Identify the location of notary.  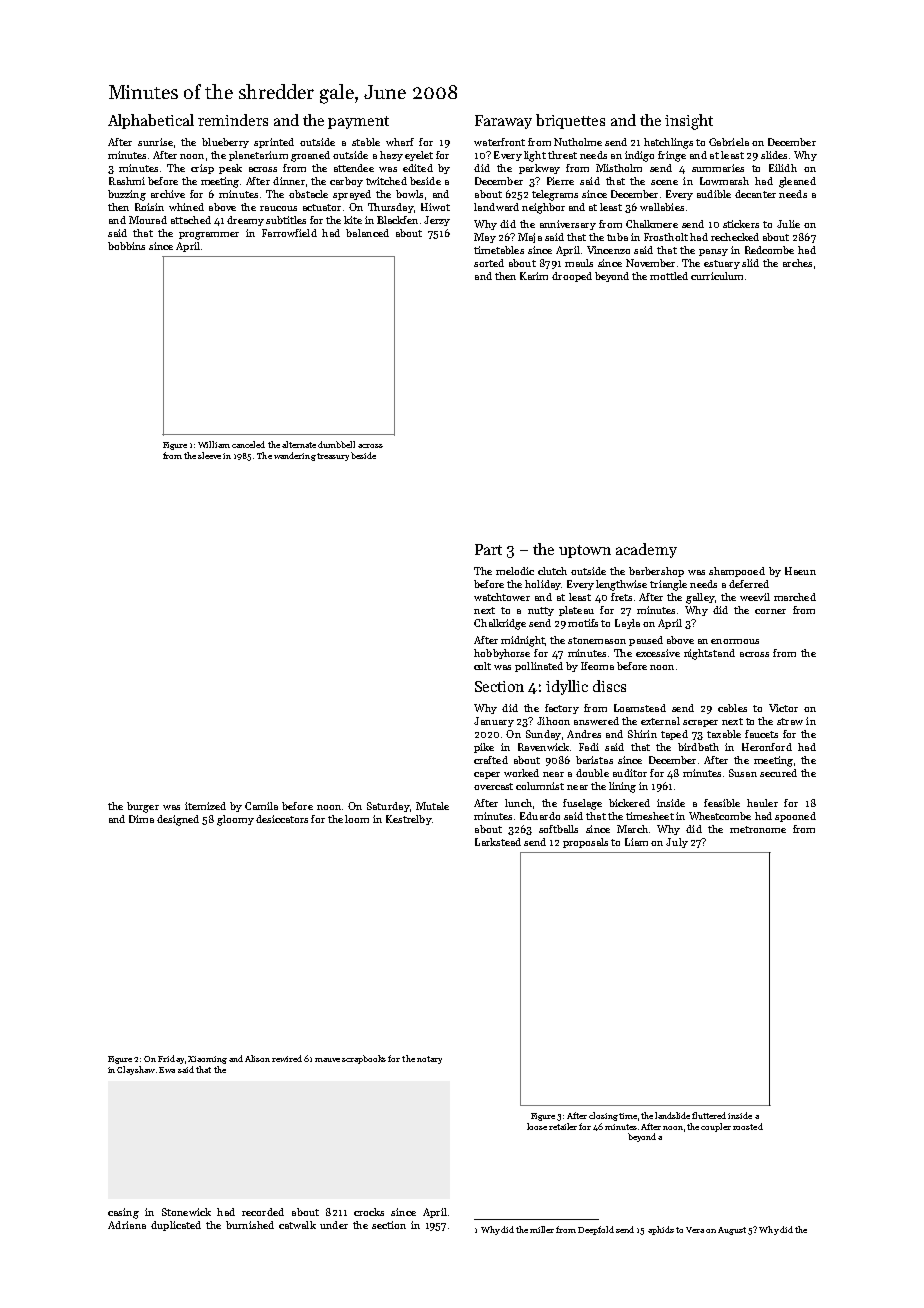
(429, 1060).
